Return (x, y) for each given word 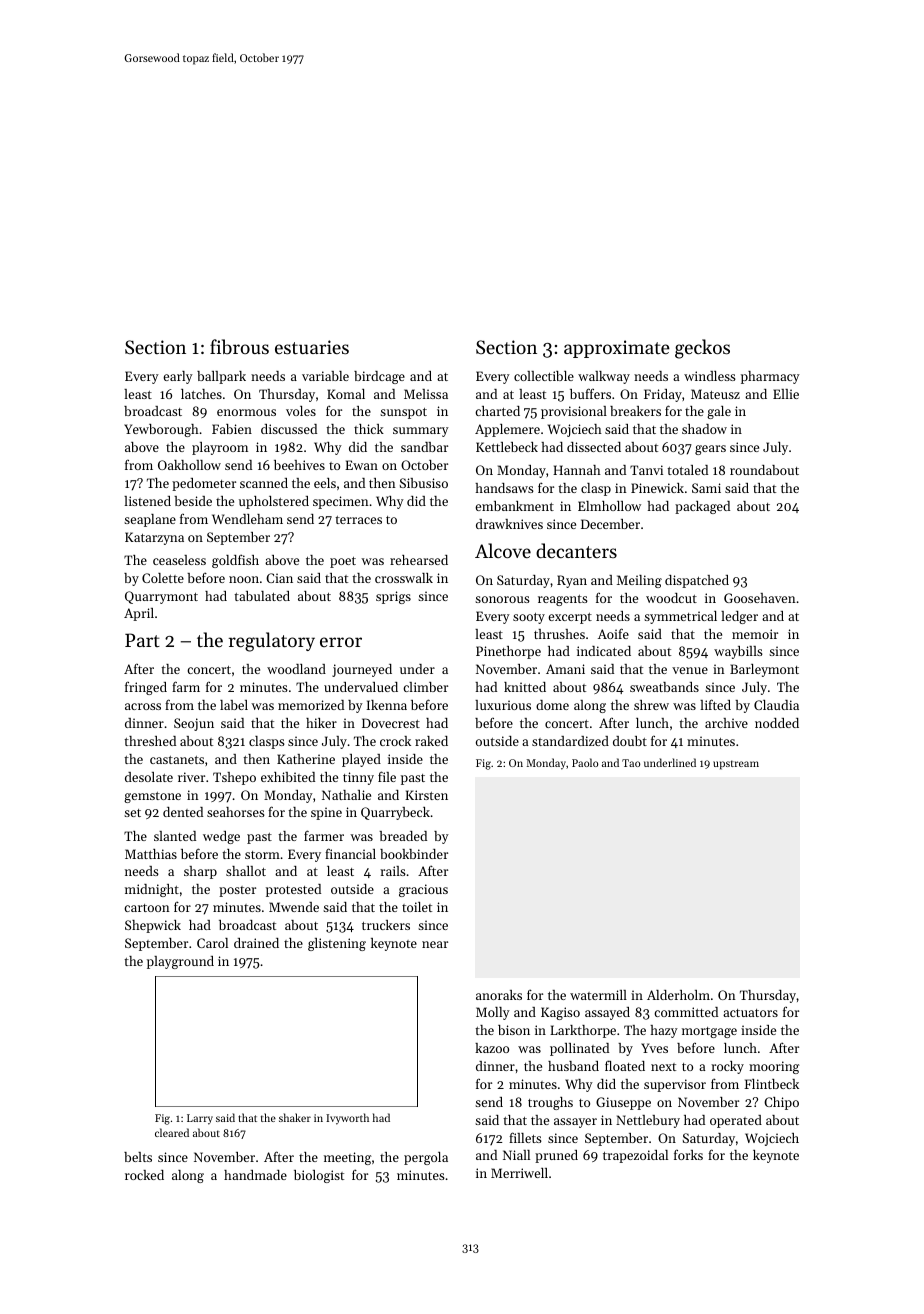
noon (244, 579)
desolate (149, 777)
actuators (750, 1013)
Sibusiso (424, 483)
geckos (702, 349)
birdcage (379, 377)
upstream (736, 765)
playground (180, 962)
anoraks (499, 995)
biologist (319, 1176)
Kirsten (426, 795)
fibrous (239, 347)
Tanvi (646, 470)
